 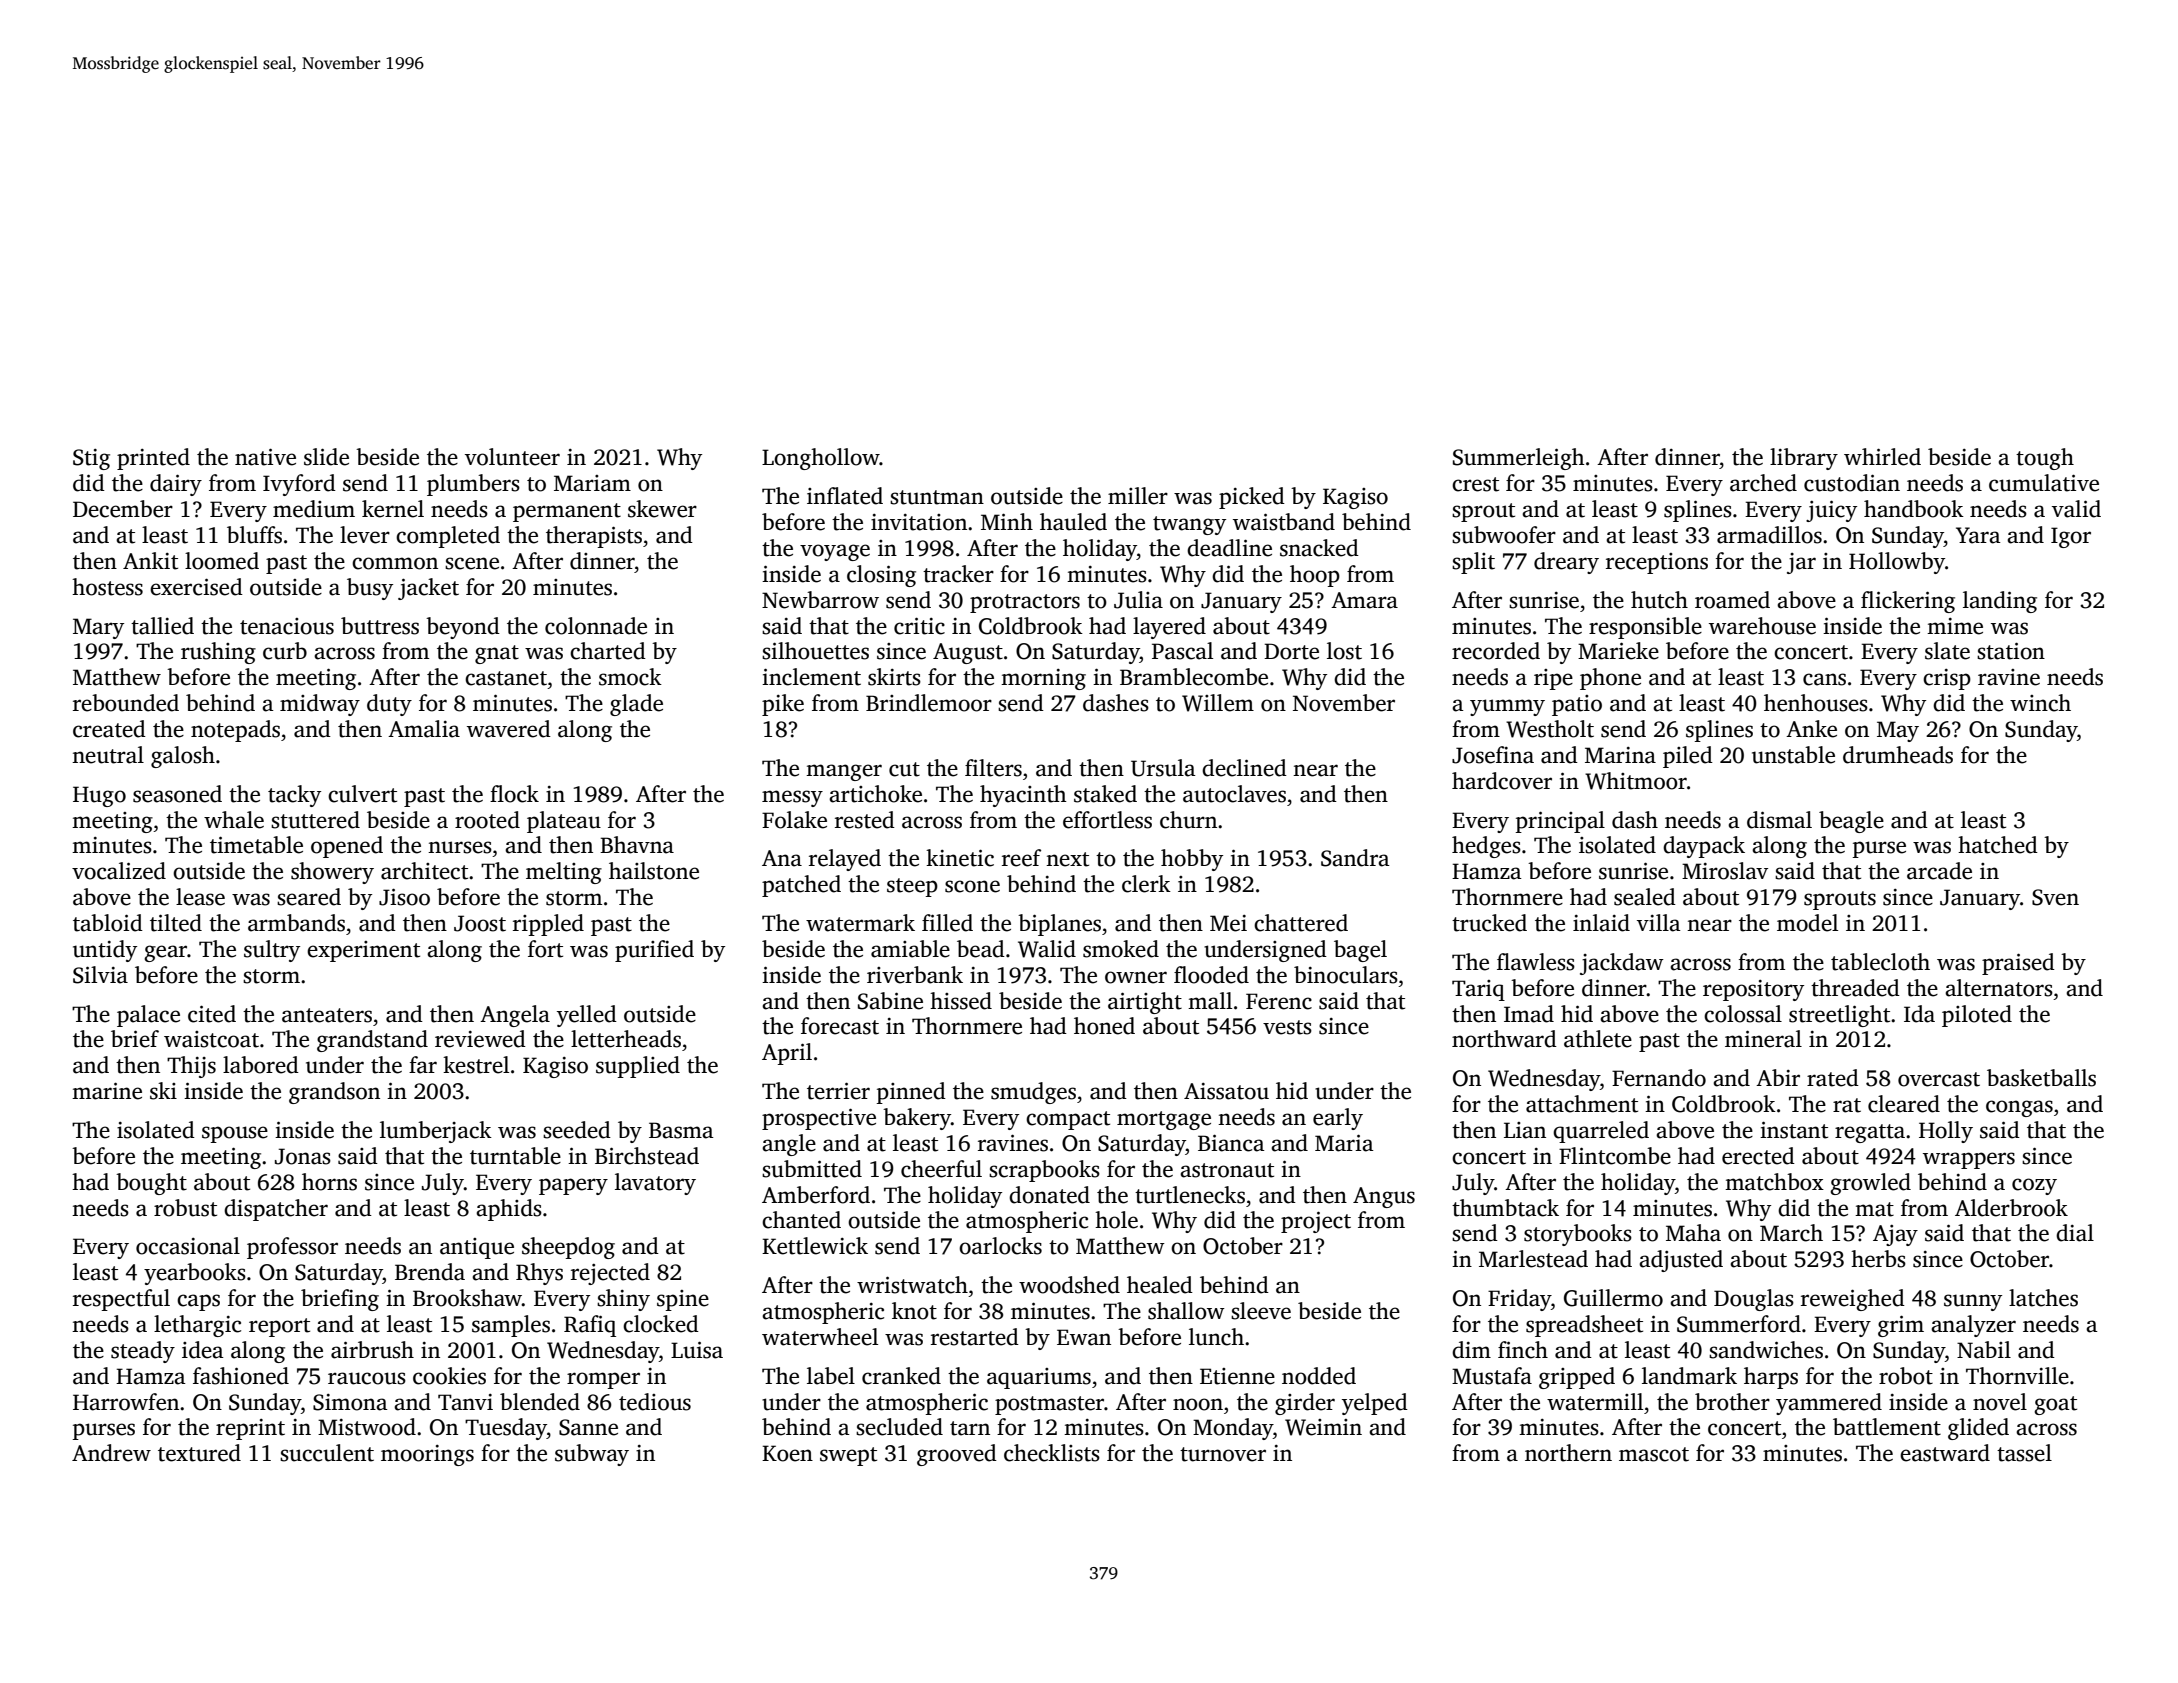 What do you see at coordinates (197, 1326) in the screenshot?
I see `lethargic` at bounding box center [197, 1326].
